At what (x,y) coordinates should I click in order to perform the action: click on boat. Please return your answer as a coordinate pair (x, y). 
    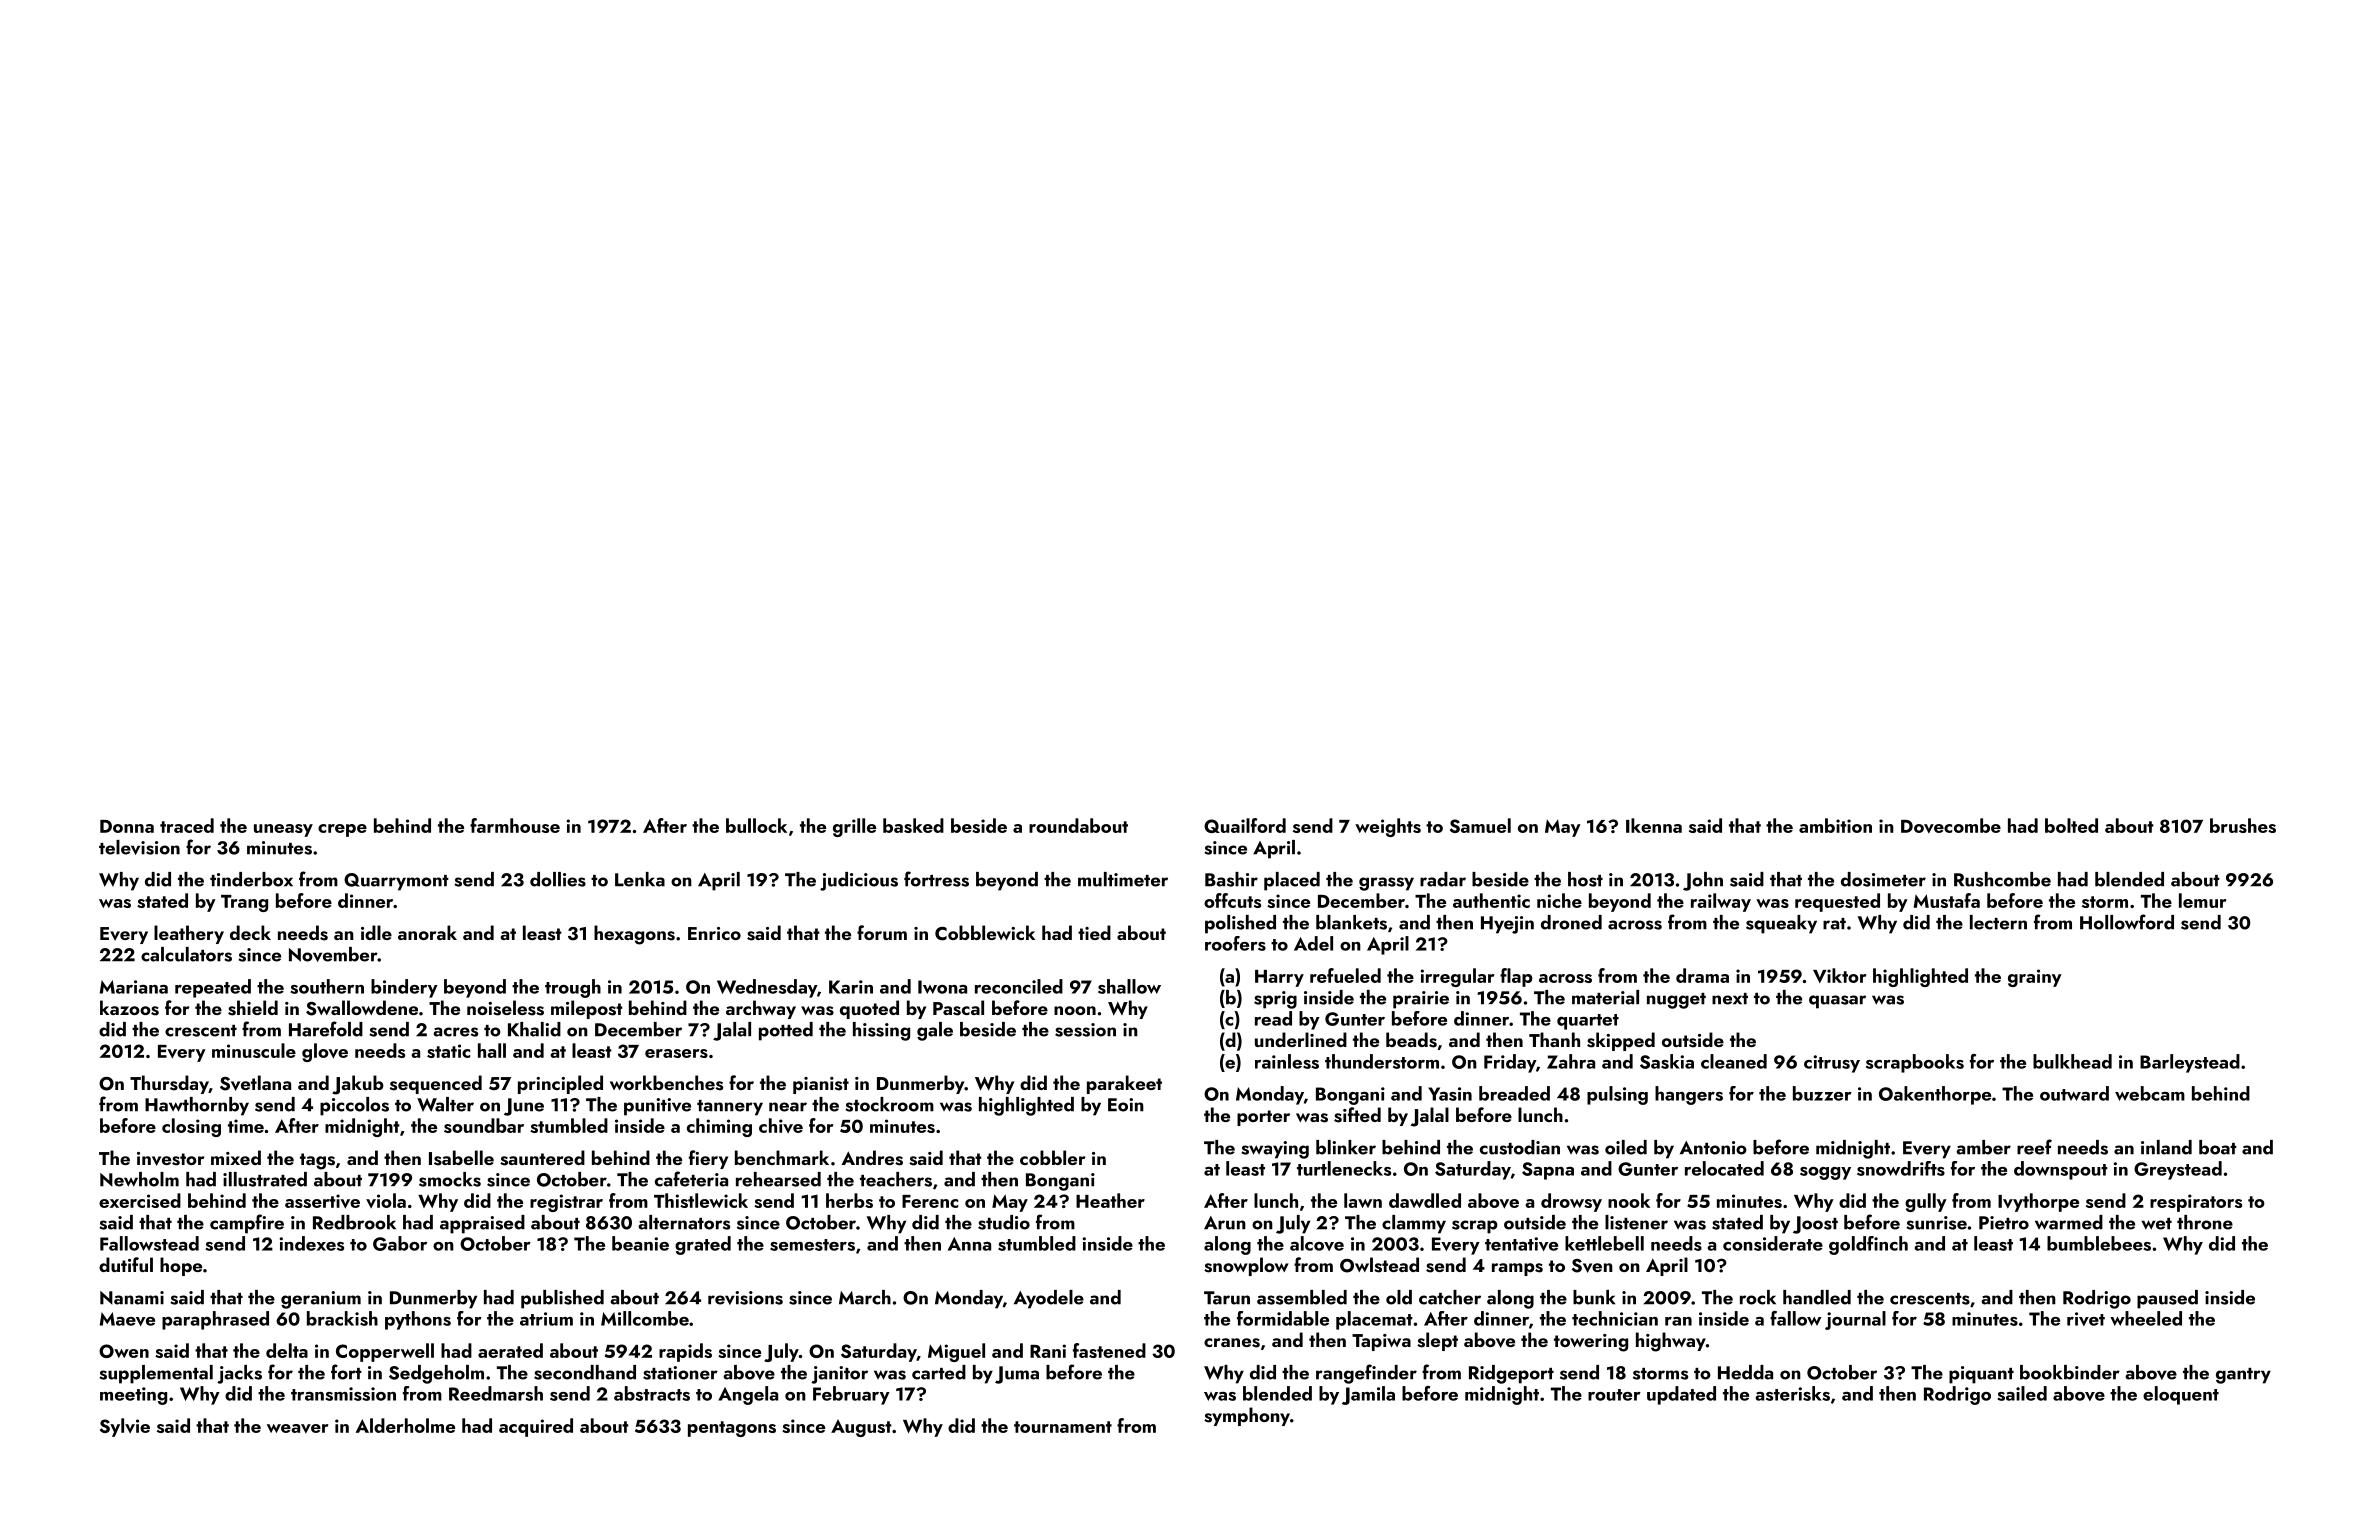
    Looking at the image, I should click on (2218, 1147).
